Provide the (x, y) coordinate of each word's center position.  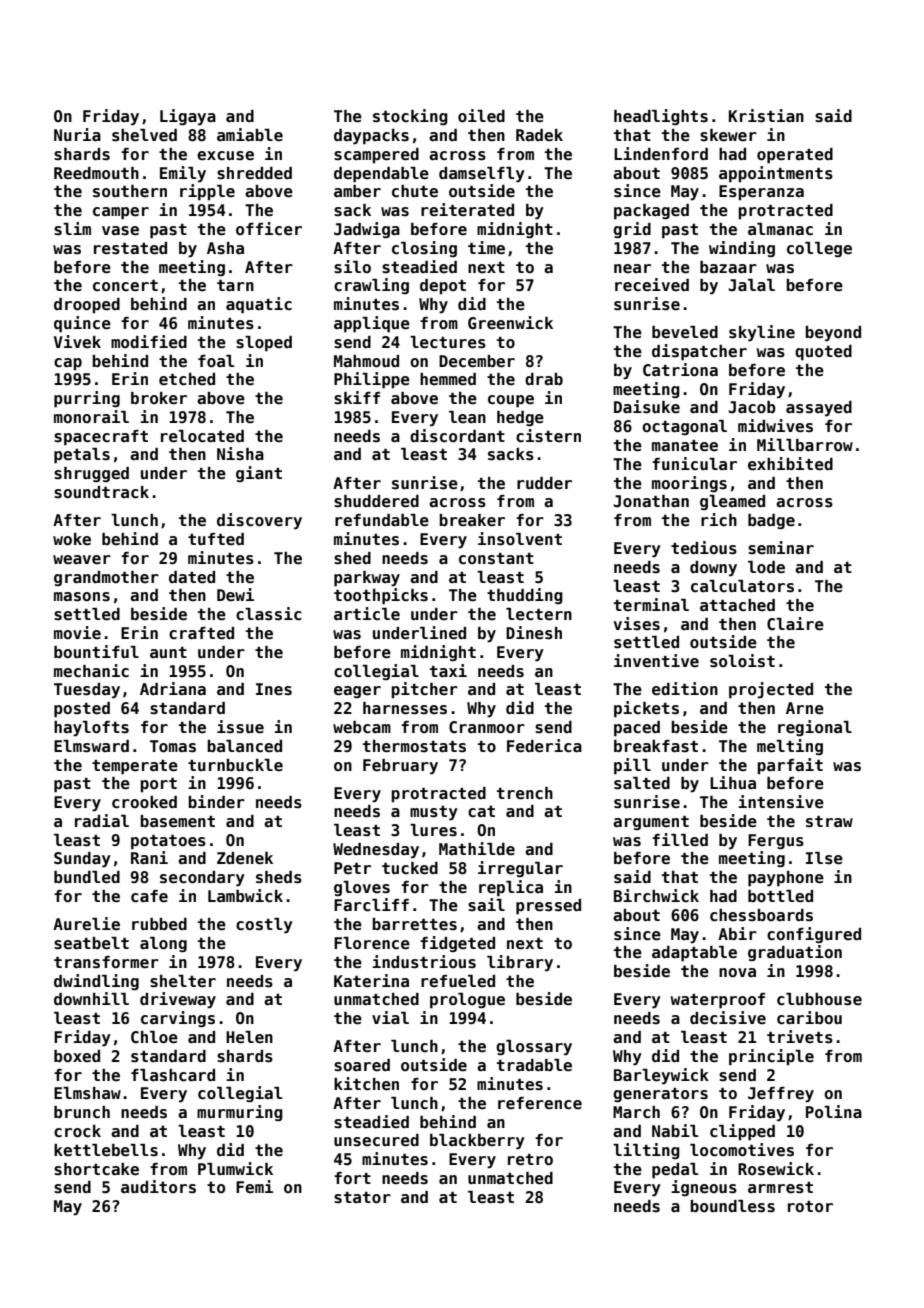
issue (240, 727)
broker (159, 398)
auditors (158, 1187)
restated (130, 248)
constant (496, 559)
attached (737, 605)
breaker (472, 520)
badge (771, 521)
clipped (742, 1132)
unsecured (376, 1140)
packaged (651, 212)
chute (415, 191)
